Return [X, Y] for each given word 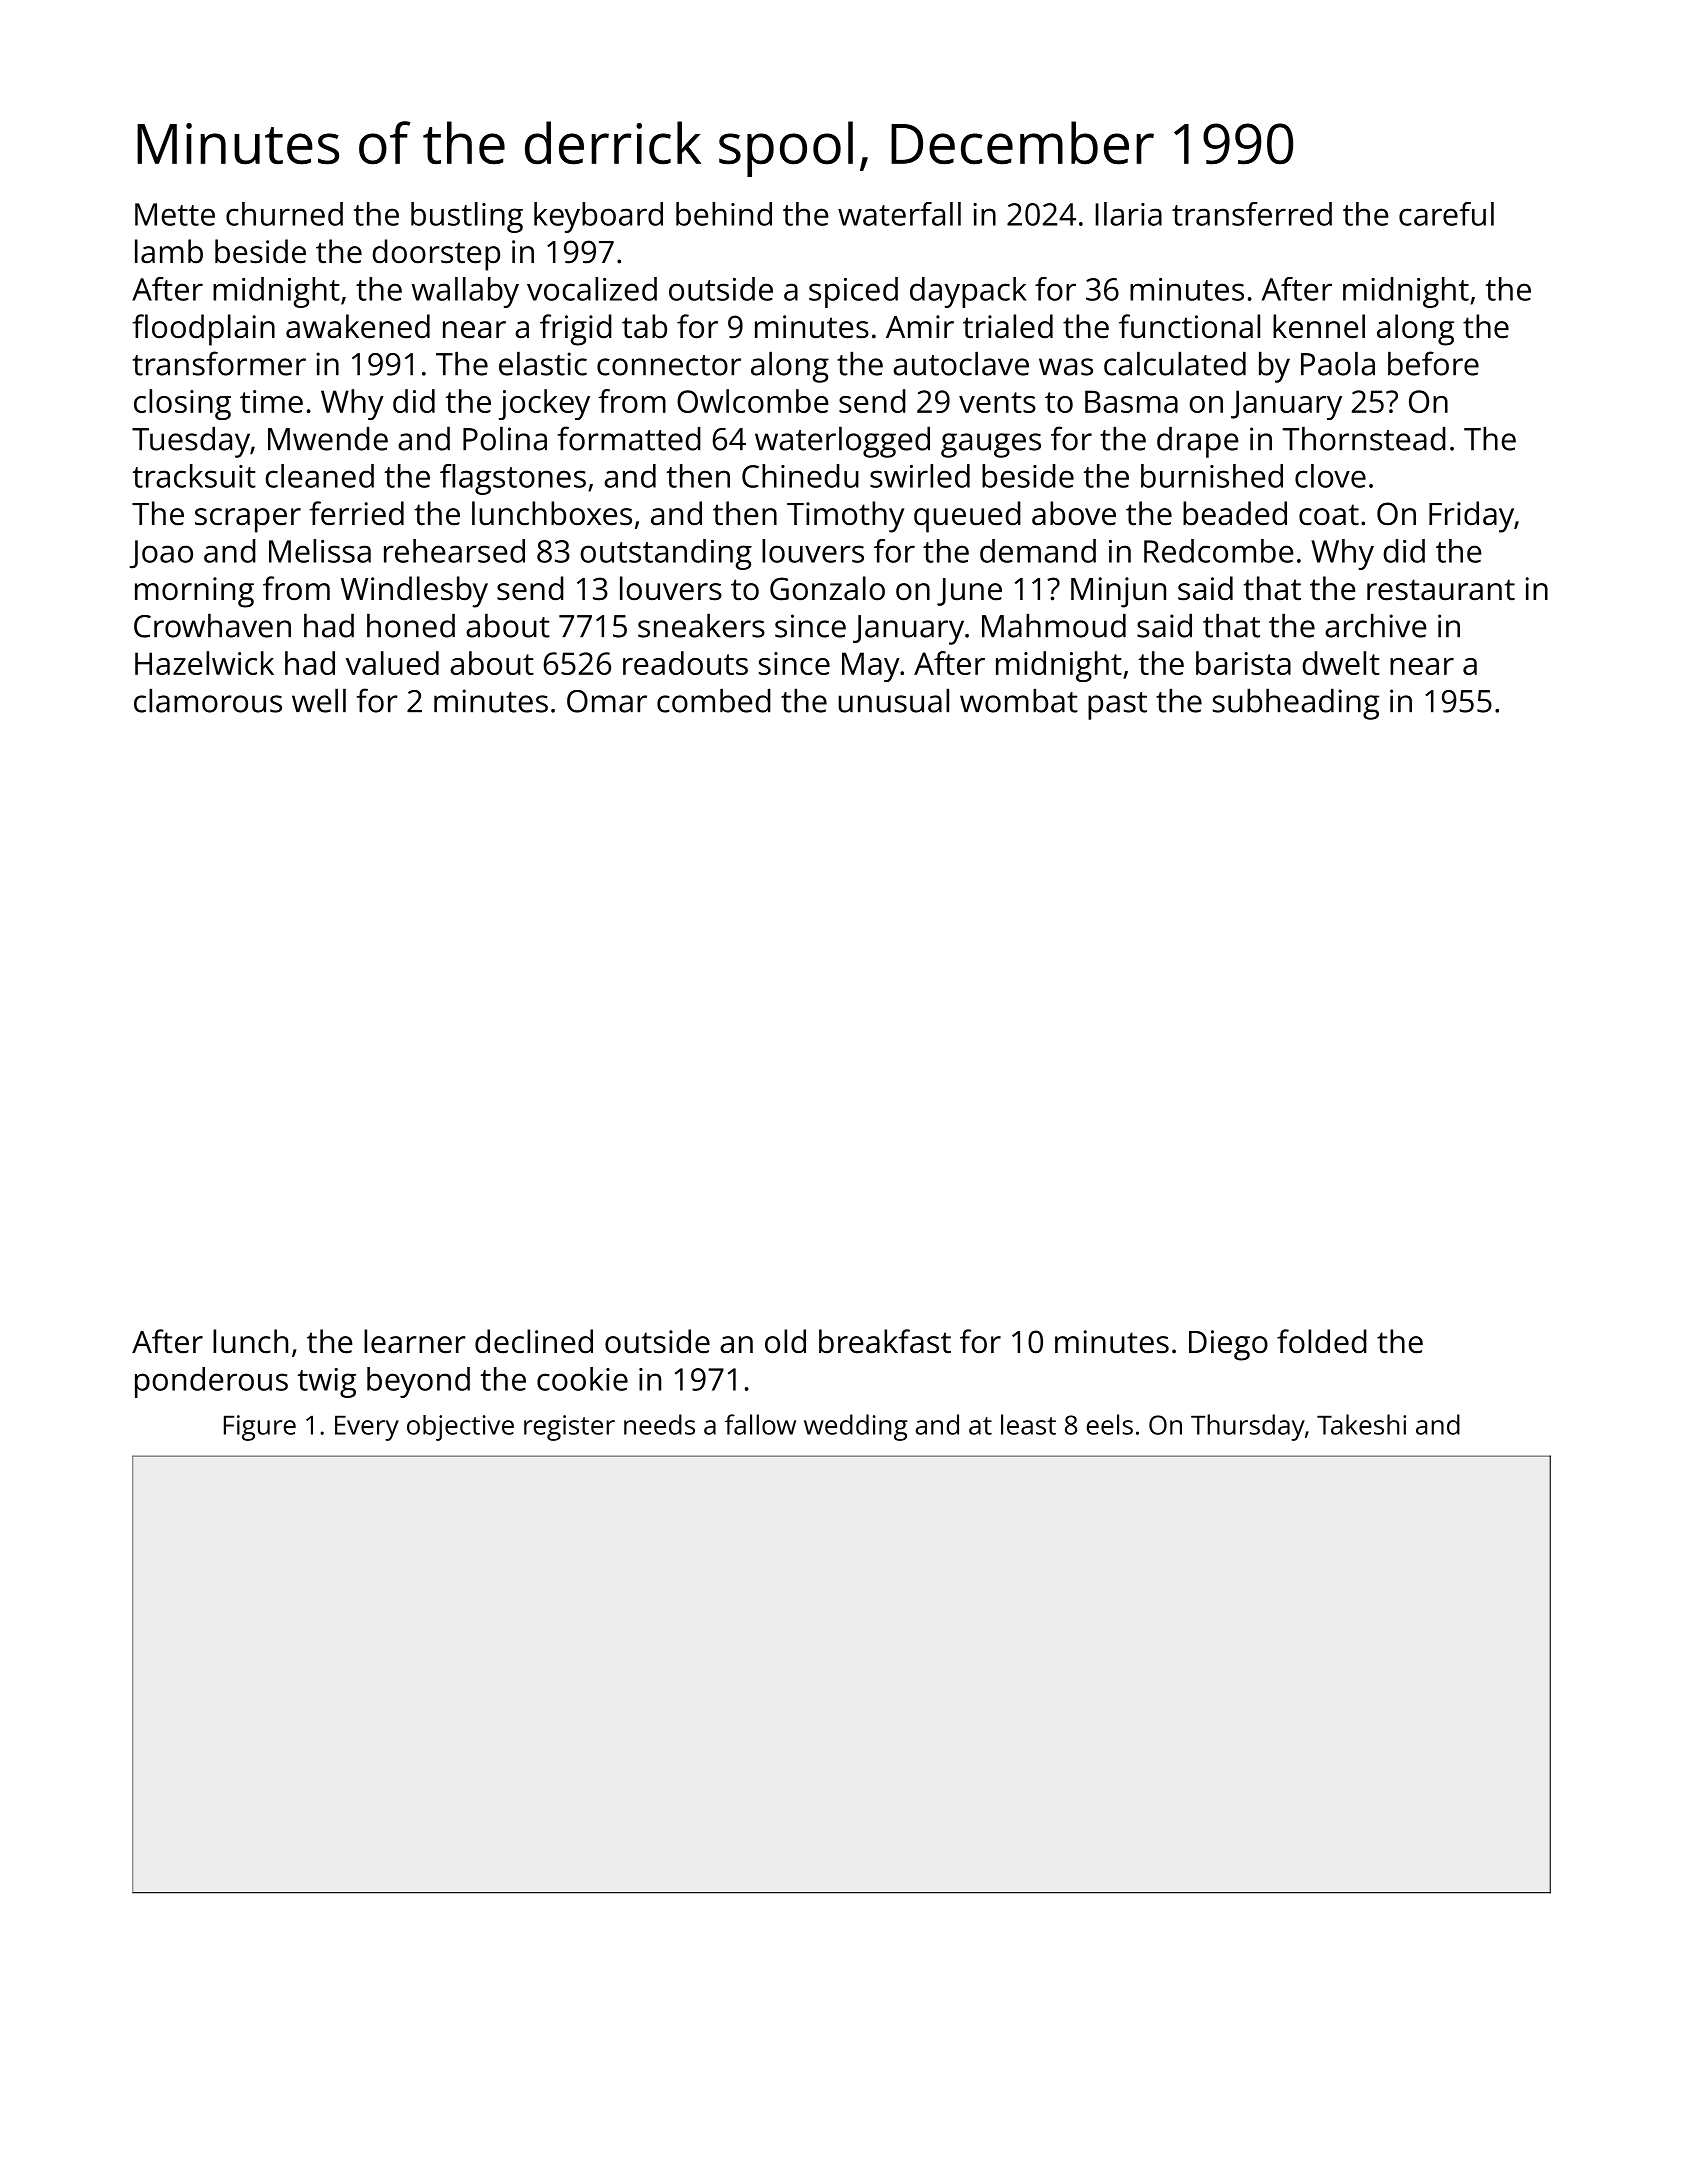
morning [194, 592]
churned [284, 214]
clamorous [208, 700]
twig [327, 1383]
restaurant [1441, 590]
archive [1376, 625]
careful [1446, 214]
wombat [1019, 700]
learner [415, 1341]
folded [1322, 1341]
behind [724, 214]
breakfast [885, 1341]
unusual [893, 700]
